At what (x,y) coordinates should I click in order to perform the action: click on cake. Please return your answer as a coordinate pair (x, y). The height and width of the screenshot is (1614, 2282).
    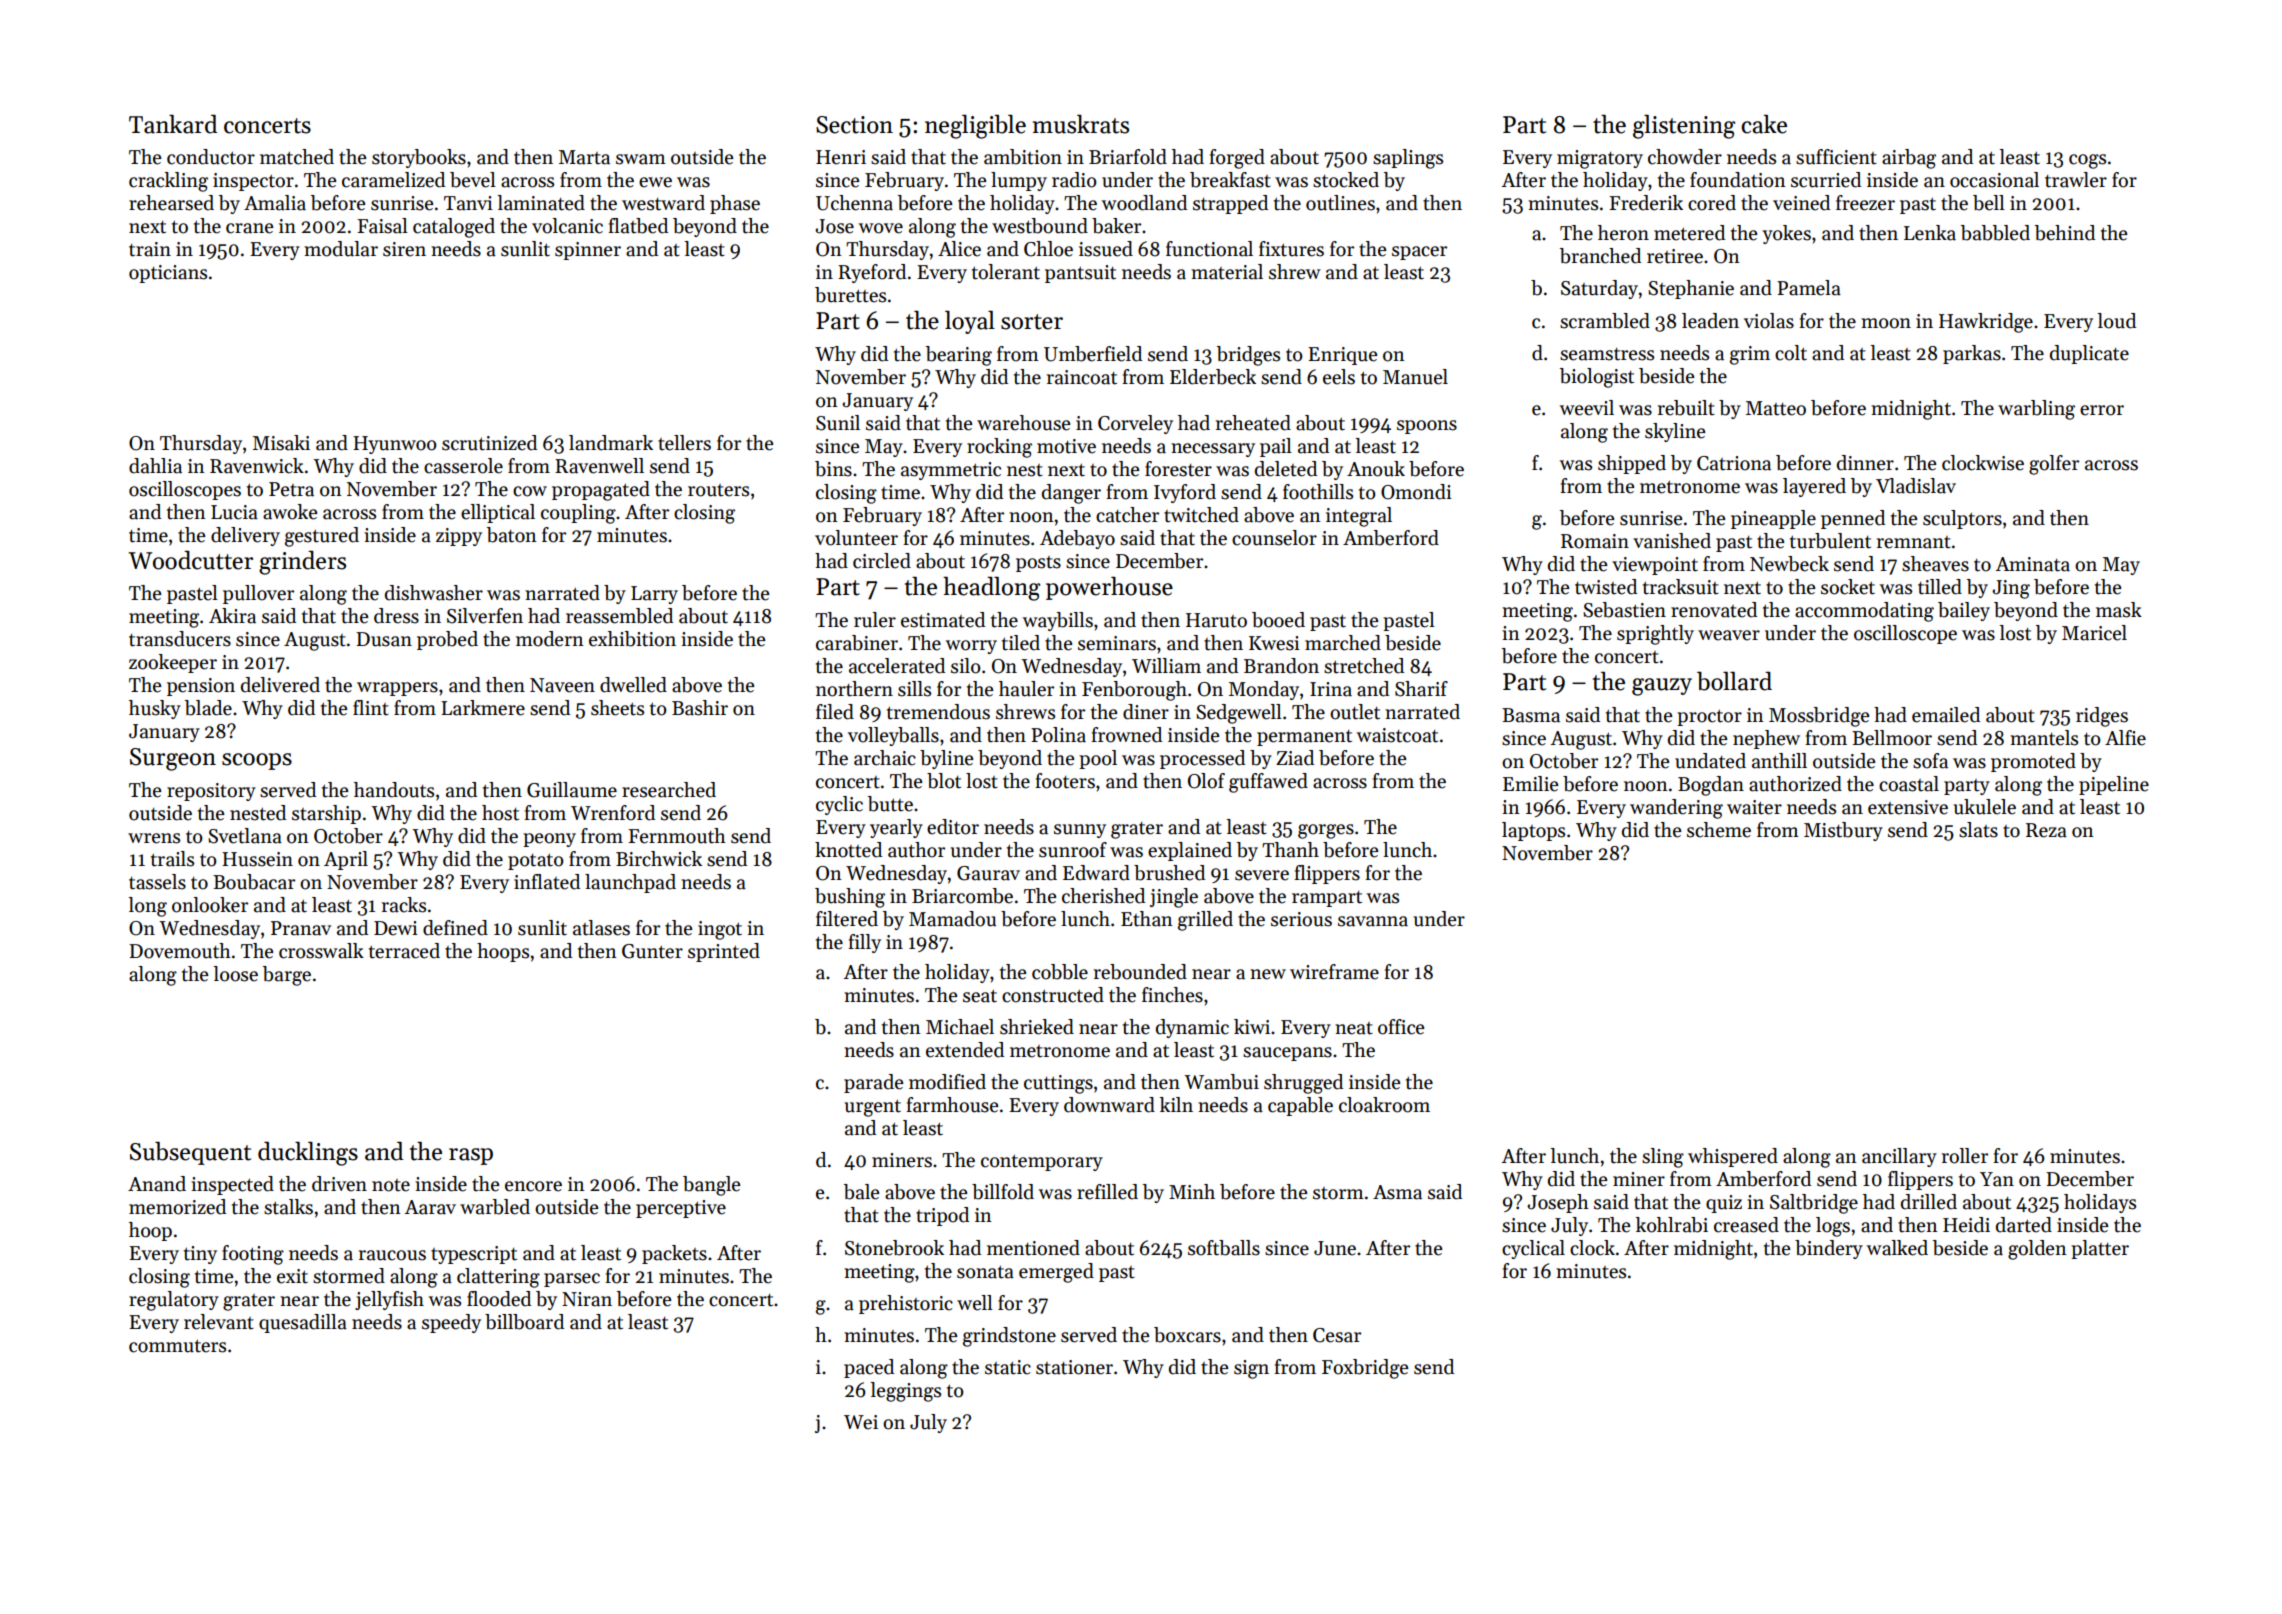
    Looking at the image, I should click on (1764, 124).
